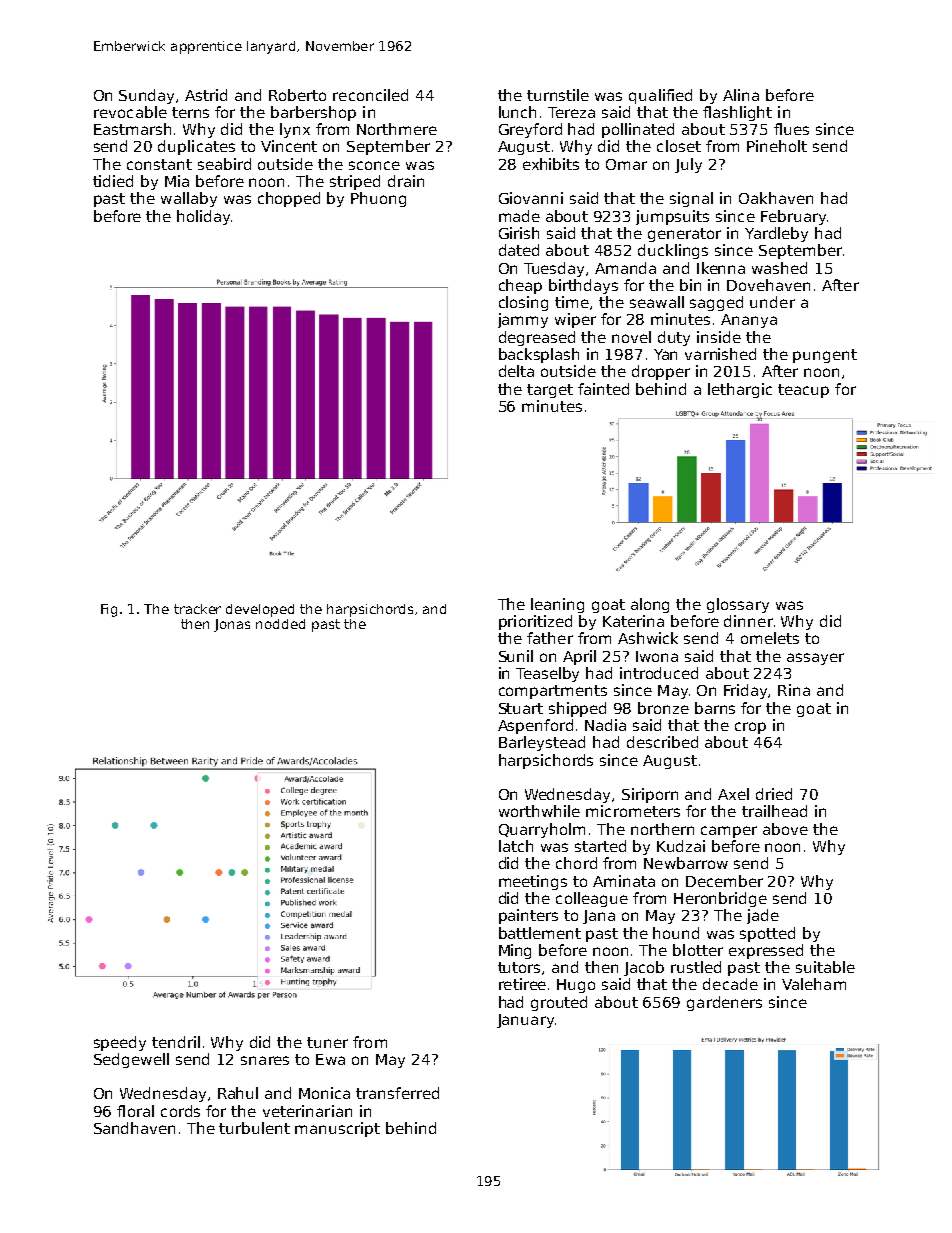  Describe the element at coordinates (516, 656) in the document. I see `Sunil` at that location.
